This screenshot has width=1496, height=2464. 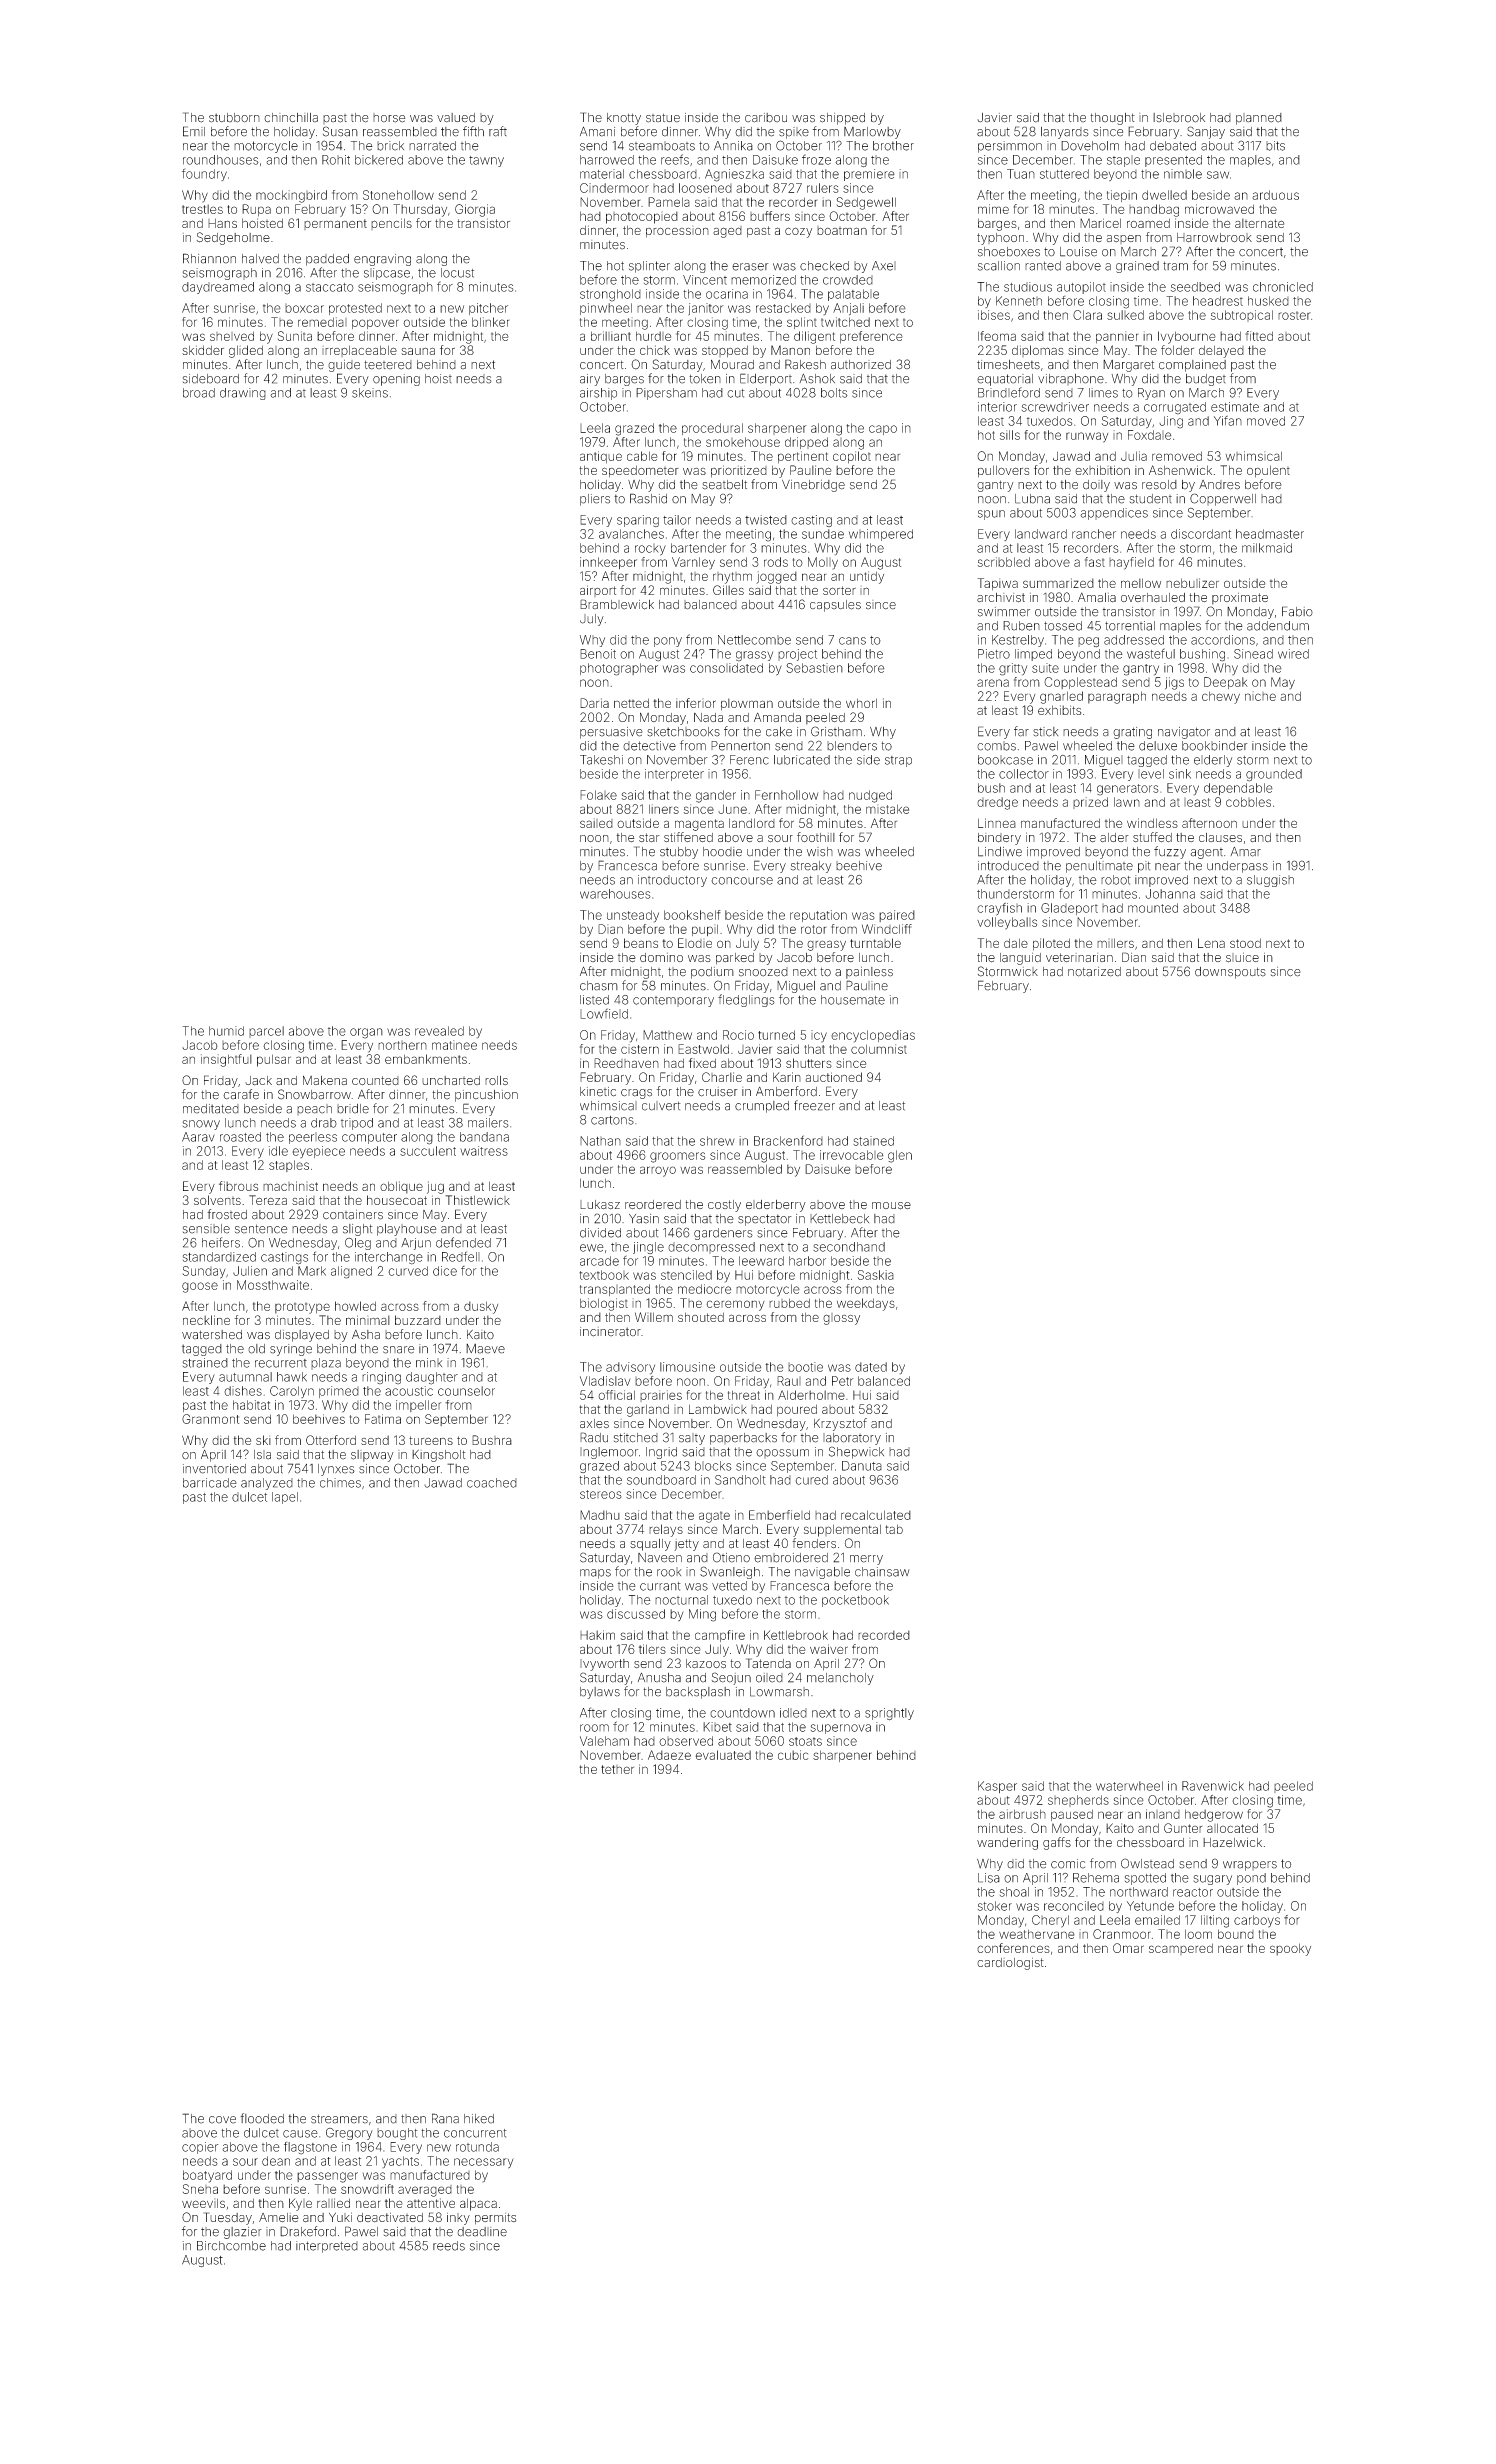 I want to click on Emil, so click(x=194, y=131).
